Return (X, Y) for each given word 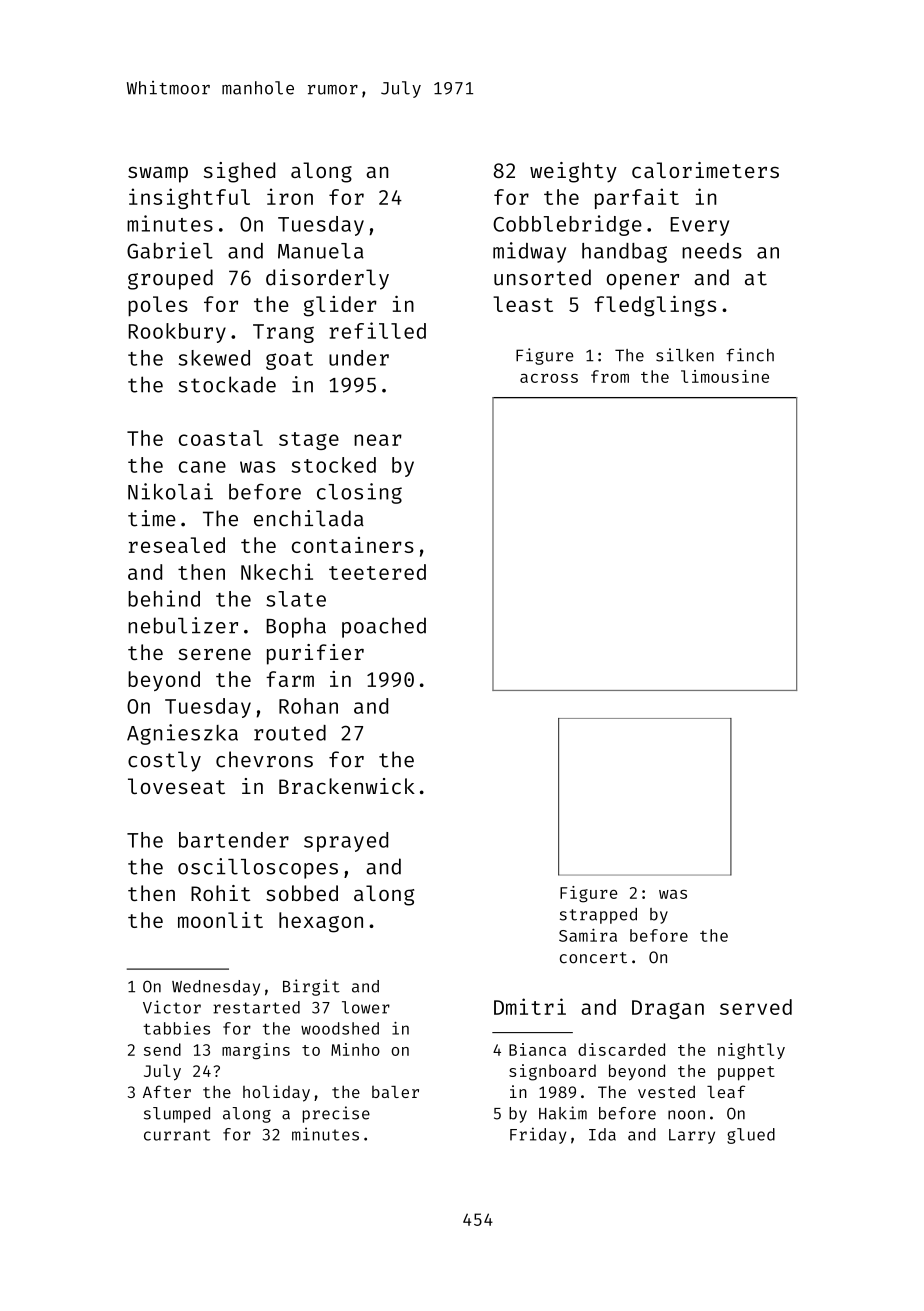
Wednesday (216, 988)
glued (751, 1136)
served (756, 1007)
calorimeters (705, 170)
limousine (725, 376)
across (549, 378)
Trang (283, 333)
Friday (538, 1135)
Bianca (537, 1049)
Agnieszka (182, 734)
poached (384, 627)
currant (177, 1135)
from (610, 376)
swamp (158, 175)
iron (290, 196)
